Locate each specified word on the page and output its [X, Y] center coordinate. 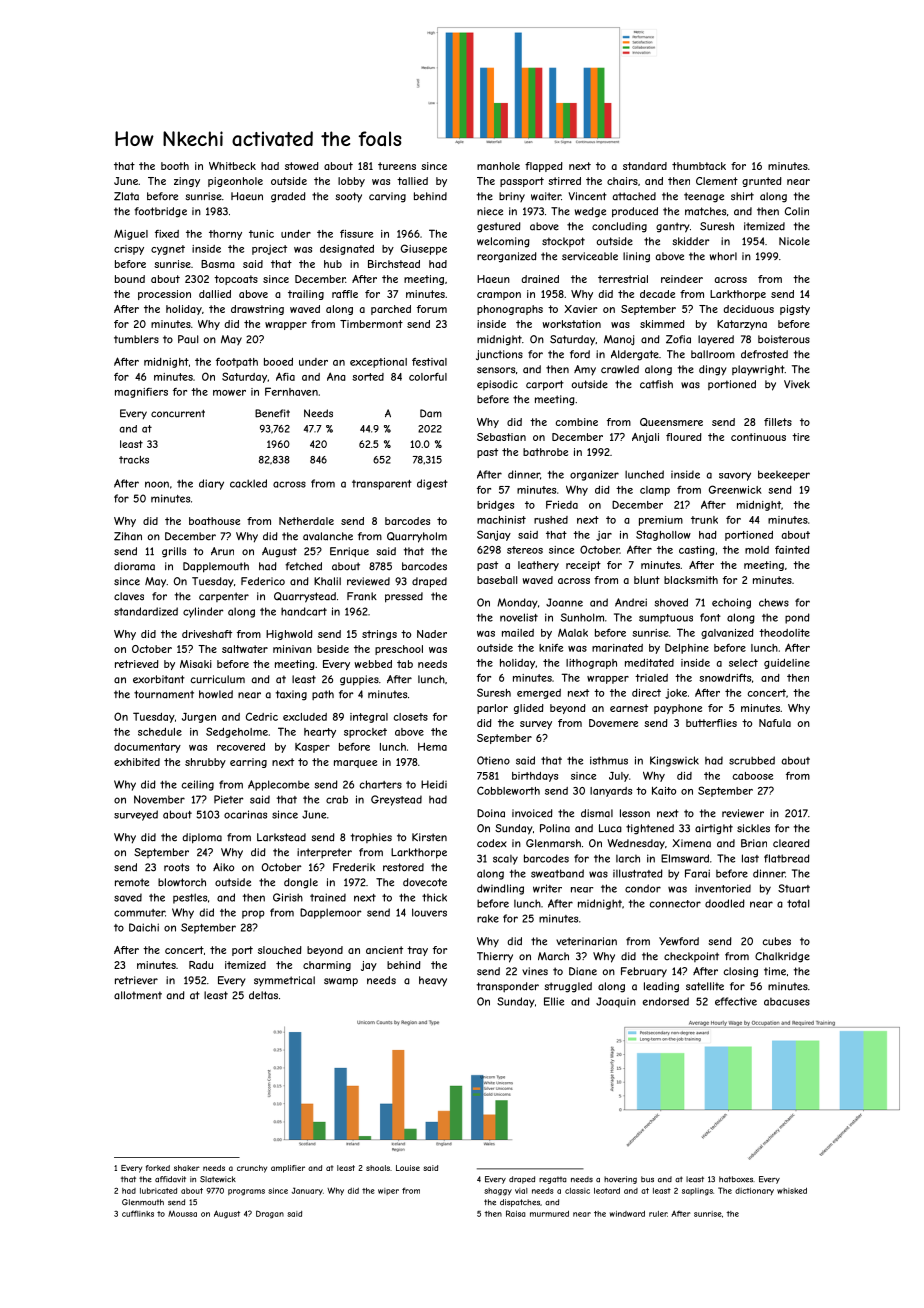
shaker [187, 1168]
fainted [792, 550]
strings [379, 635]
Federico [263, 581]
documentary [147, 748]
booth [175, 166]
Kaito [664, 790]
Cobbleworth [508, 790]
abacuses [787, 1001]
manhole [498, 166]
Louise [408, 1168]
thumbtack [699, 166]
